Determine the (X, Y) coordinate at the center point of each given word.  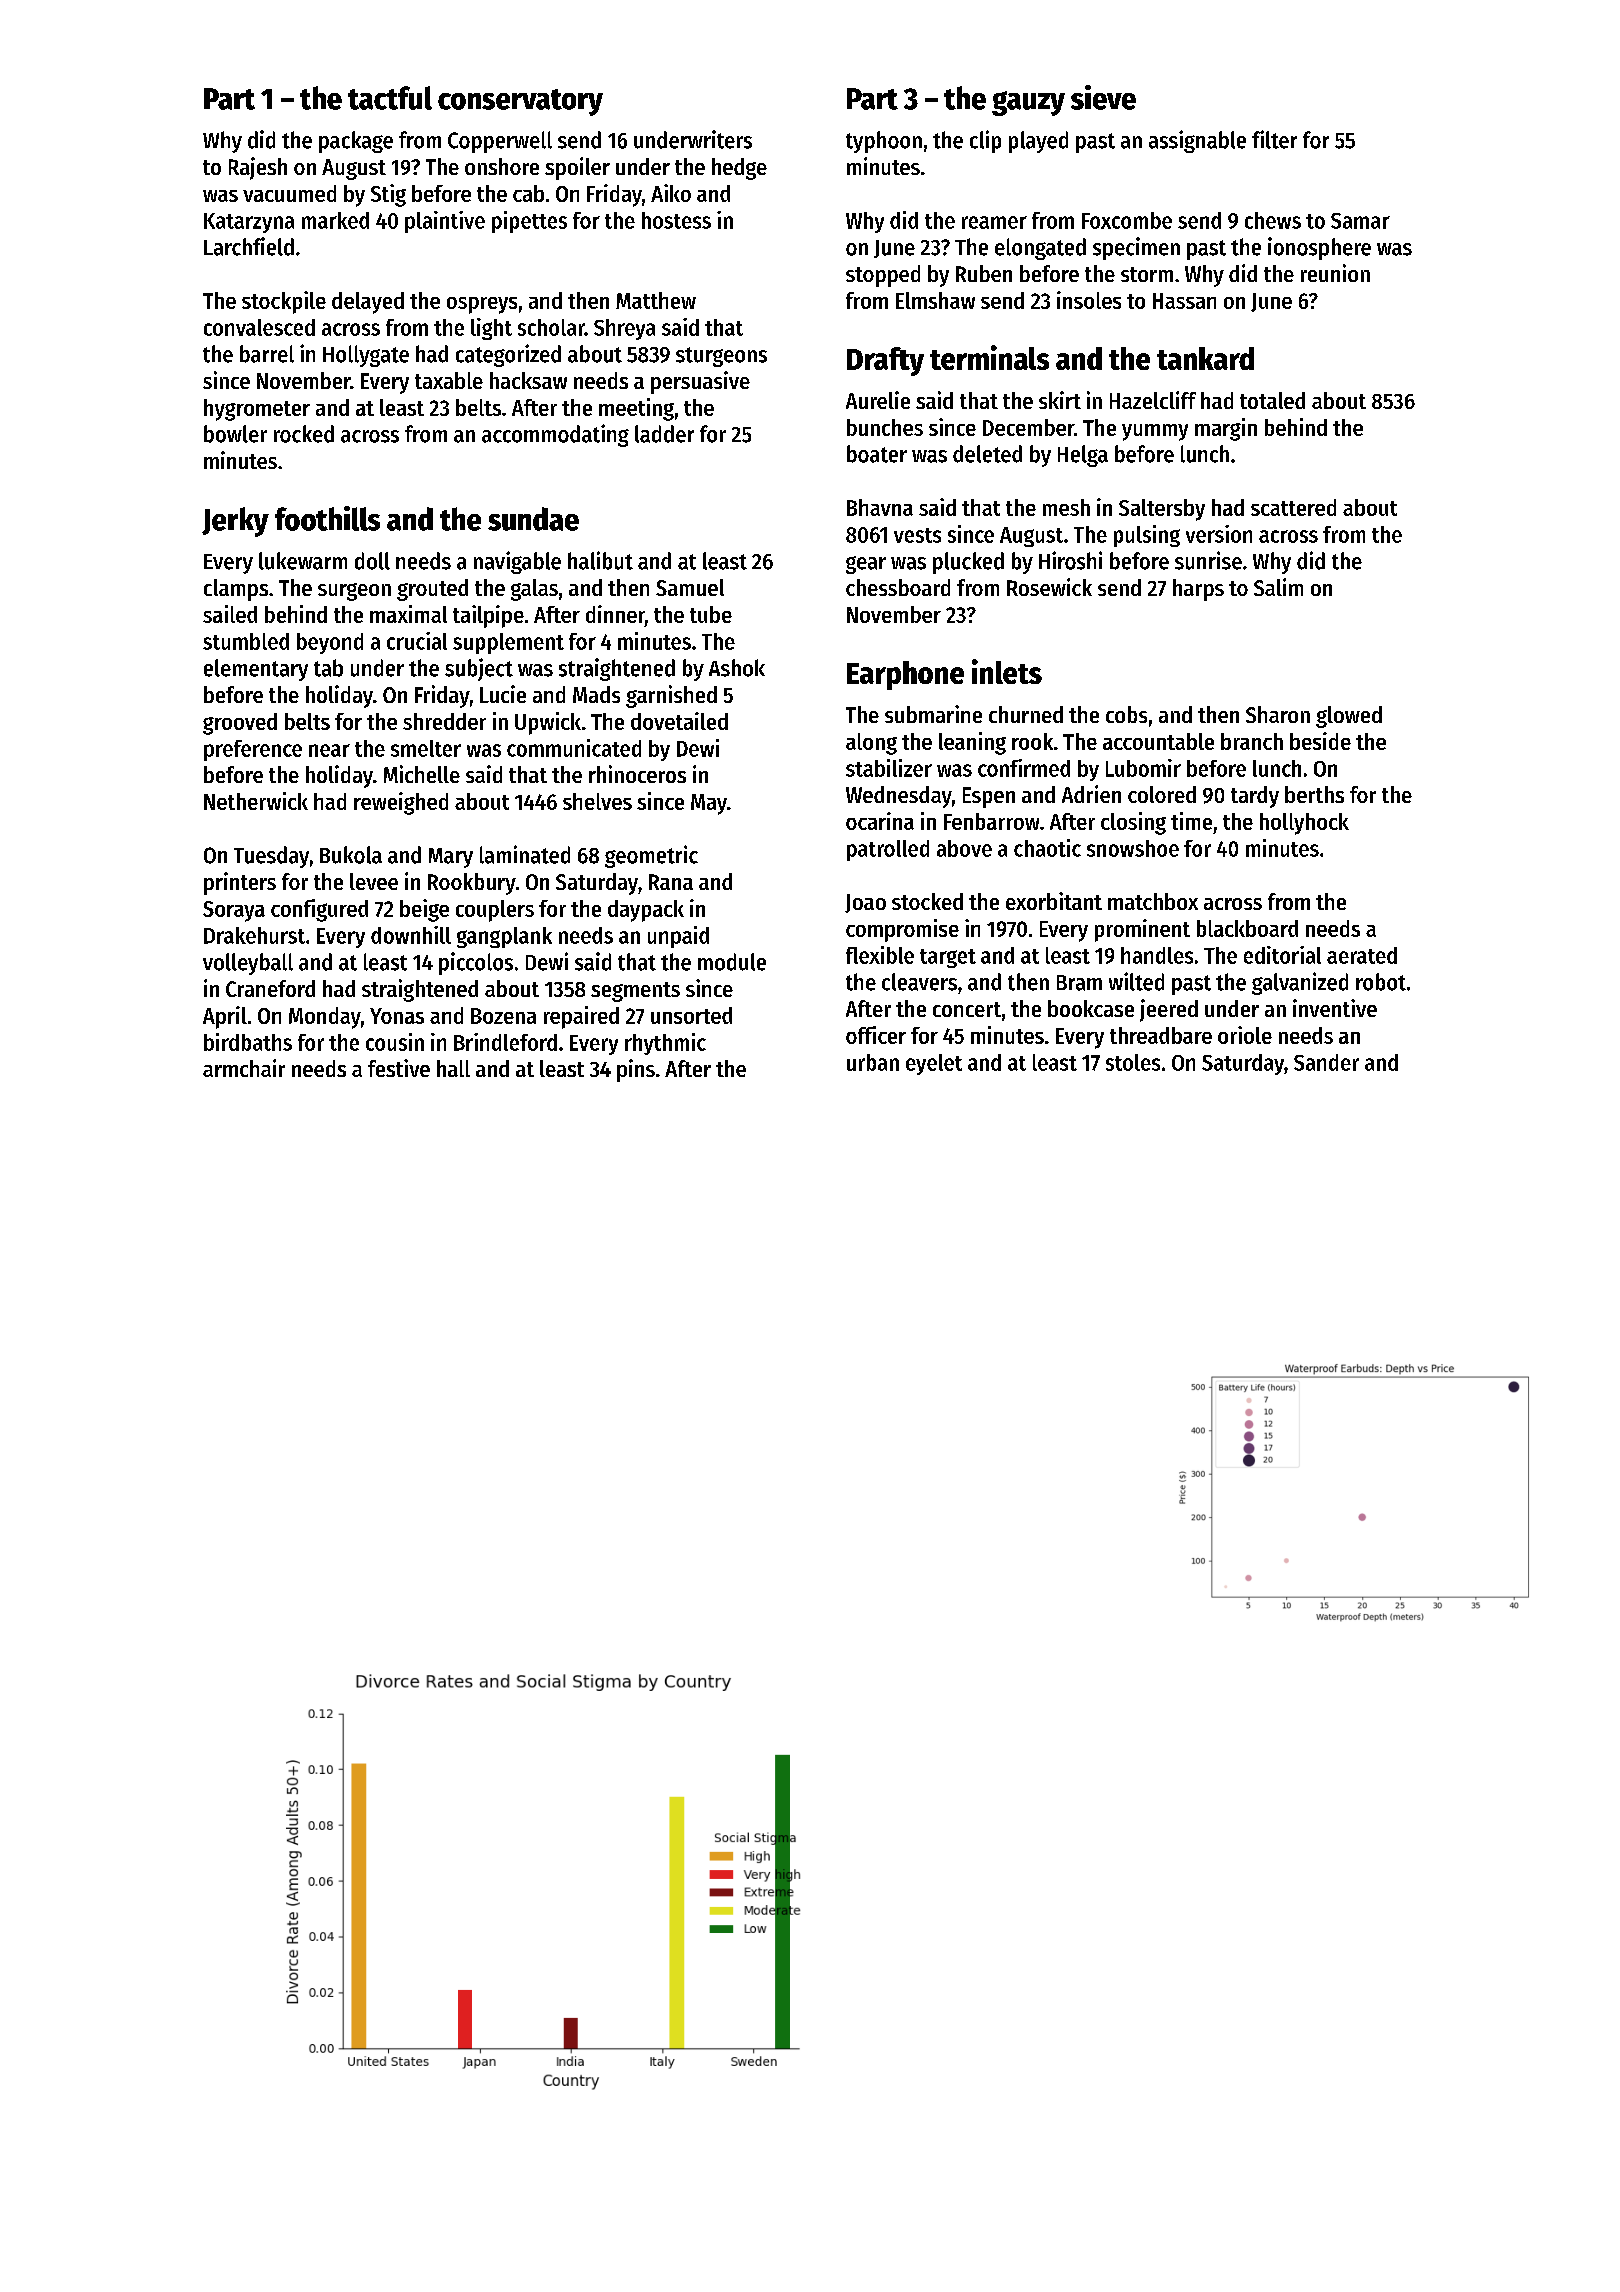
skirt (1060, 400)
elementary (256, 670)
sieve (1103, 97)
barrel (267, 354)
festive (399, 1068)
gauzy (1028, 103)
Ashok (737, 668)
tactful (390, 98)
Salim (1278, 587)
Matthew (656, 300)
